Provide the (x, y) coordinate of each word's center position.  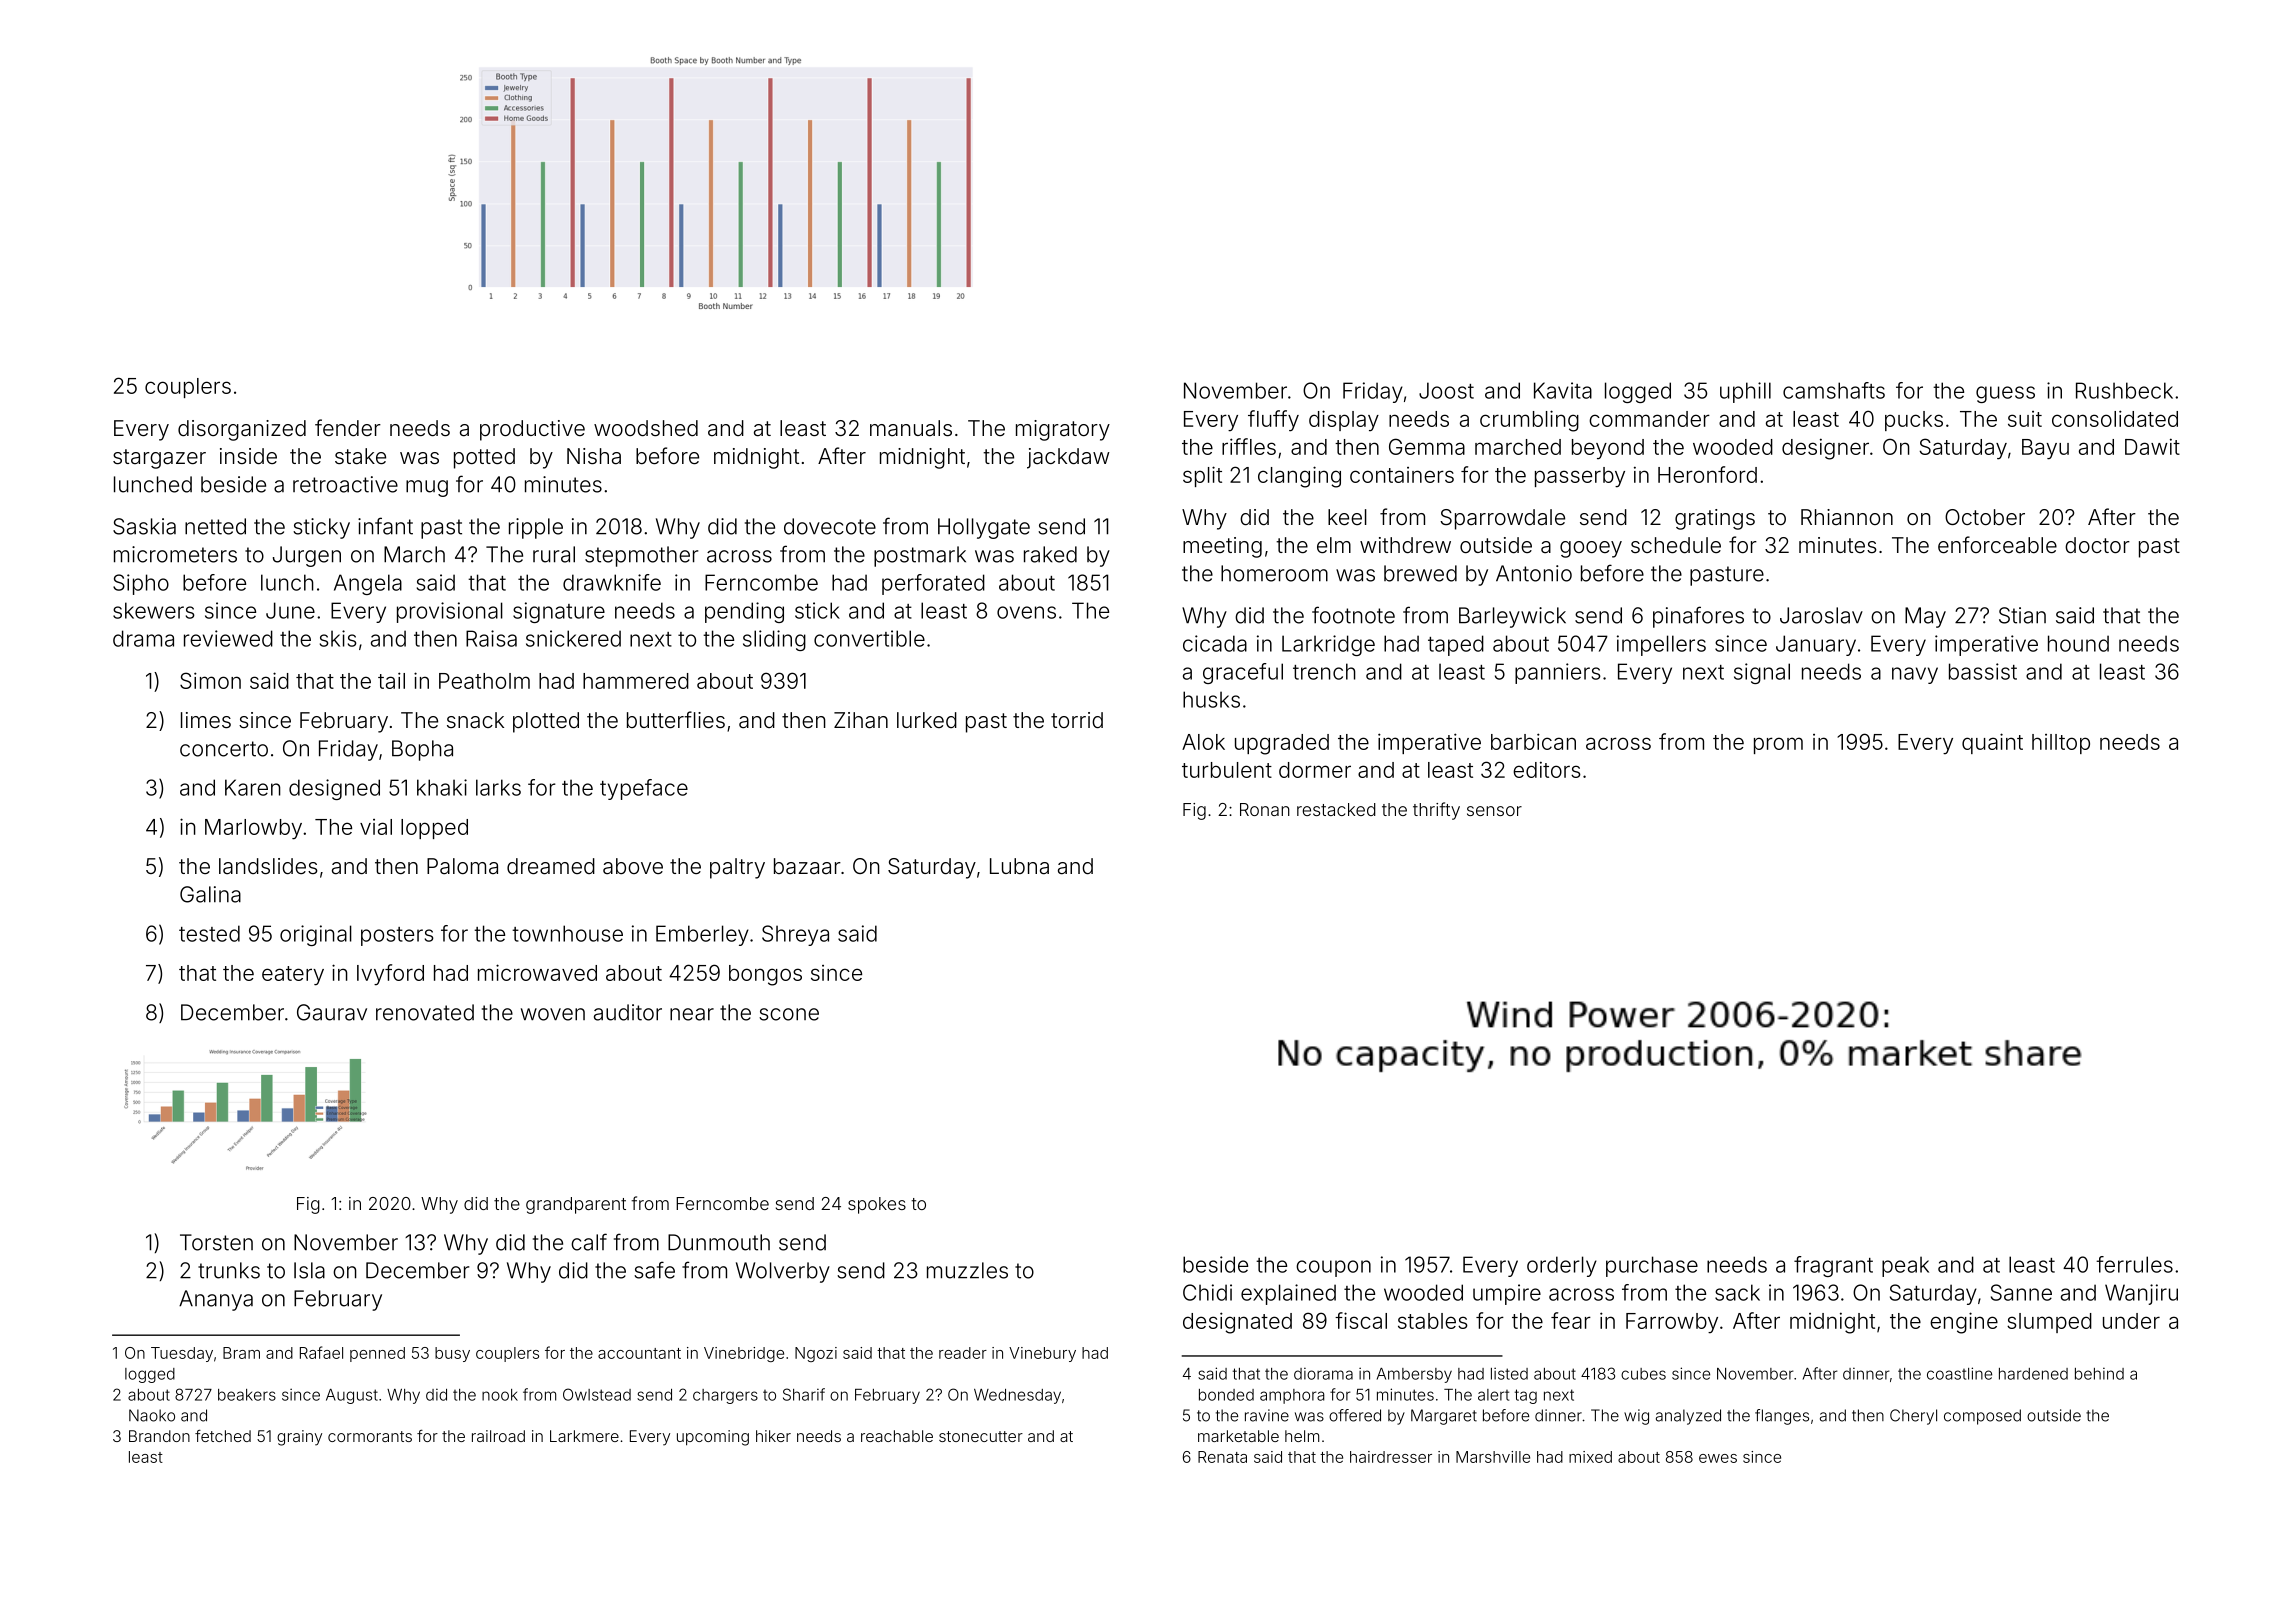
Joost (1446, 390)
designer (1825, 449)
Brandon (159, 1436)
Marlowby (253, 829)
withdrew (1405, 545)
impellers (1661, 645)
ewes (1718, 1458)
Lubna (1019, 866)
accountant (639, 1353)
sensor (1494, 811)
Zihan (861, 720)
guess (2005, 394)
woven (553, 1014)
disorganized (242, 430)
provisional (450, 612)
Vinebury (1042, 1354)
